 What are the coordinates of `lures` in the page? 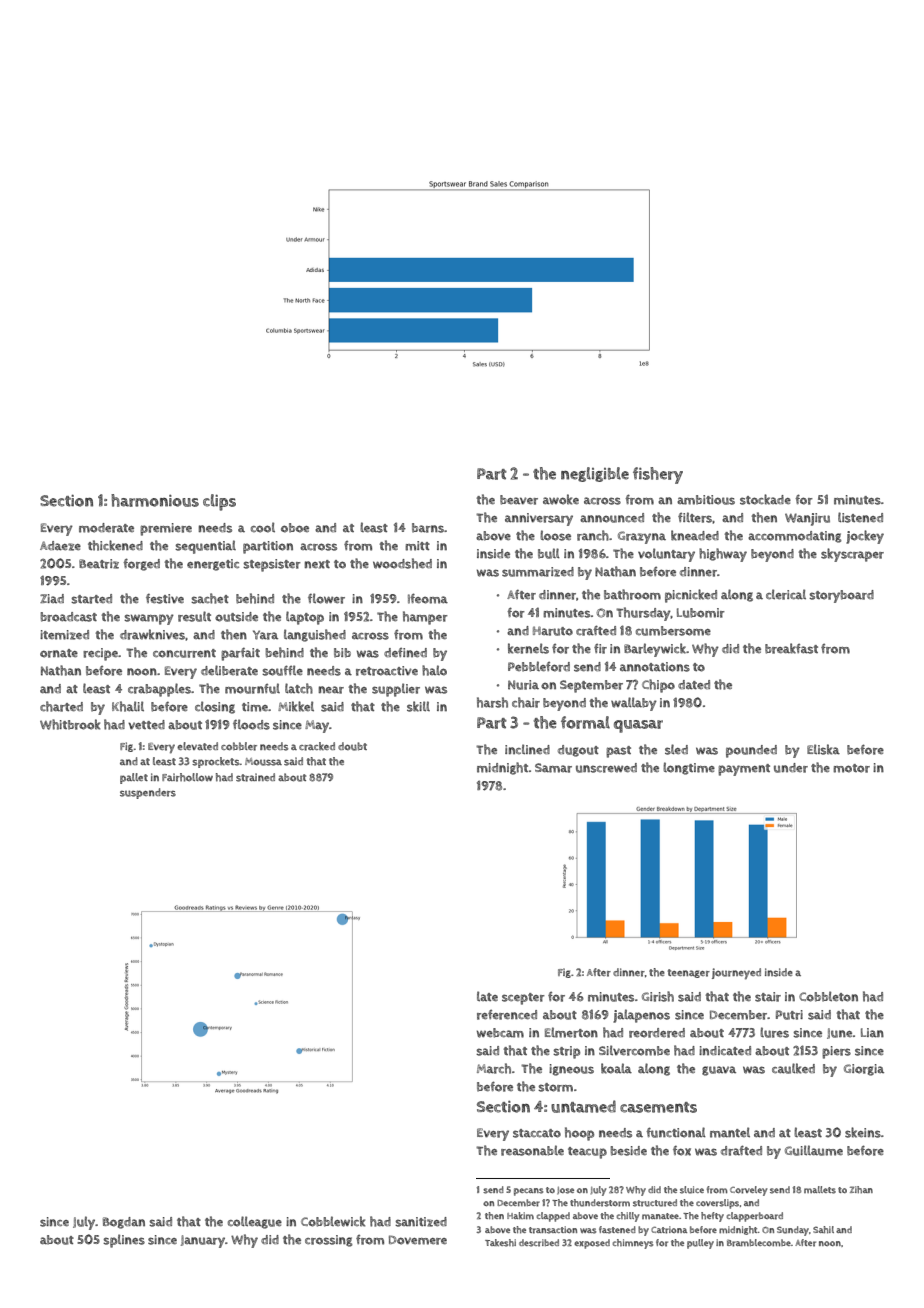 It's located at (774, 1032).
